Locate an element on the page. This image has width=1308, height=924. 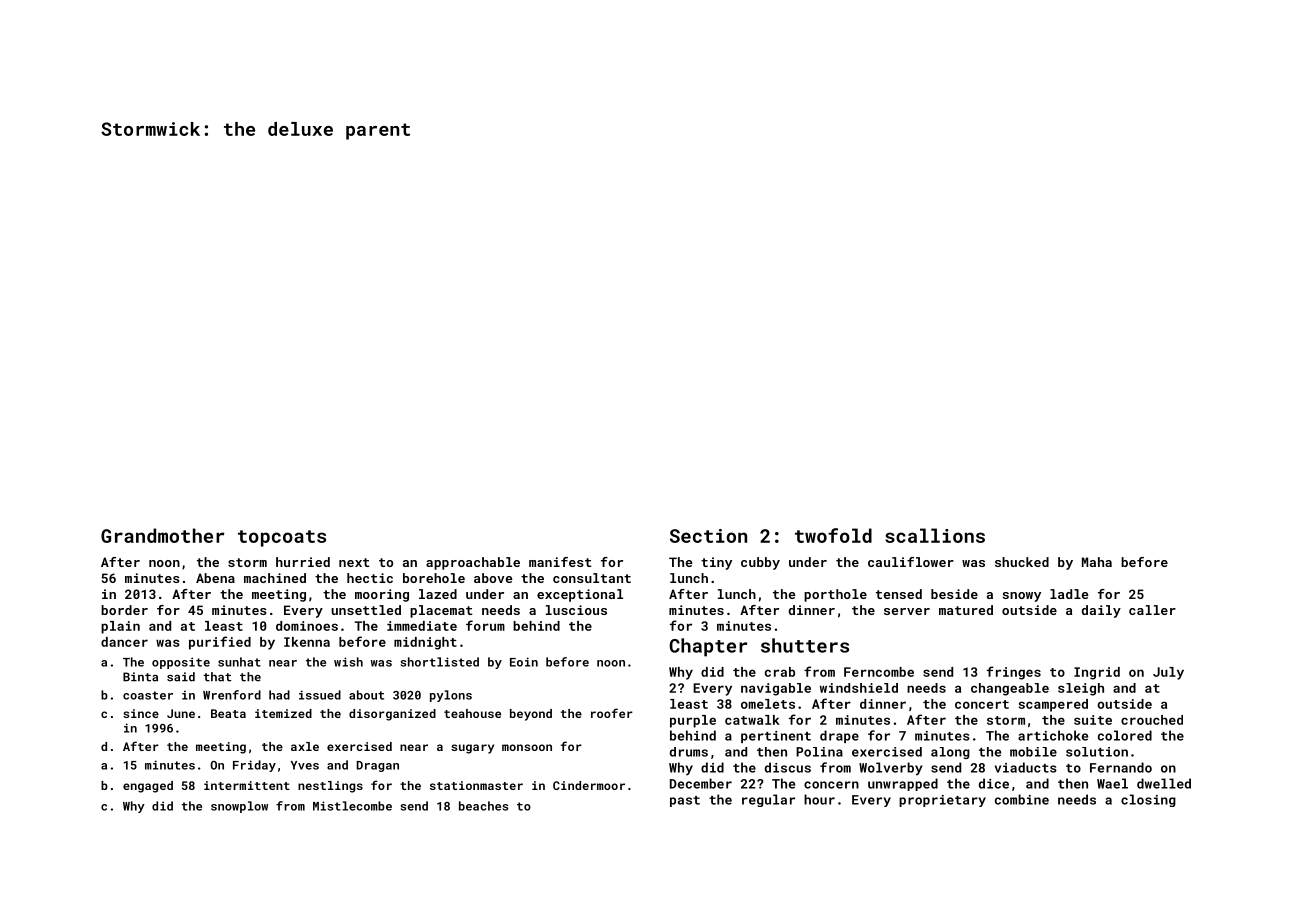
snowplow is located at coordinates (239, 807).
